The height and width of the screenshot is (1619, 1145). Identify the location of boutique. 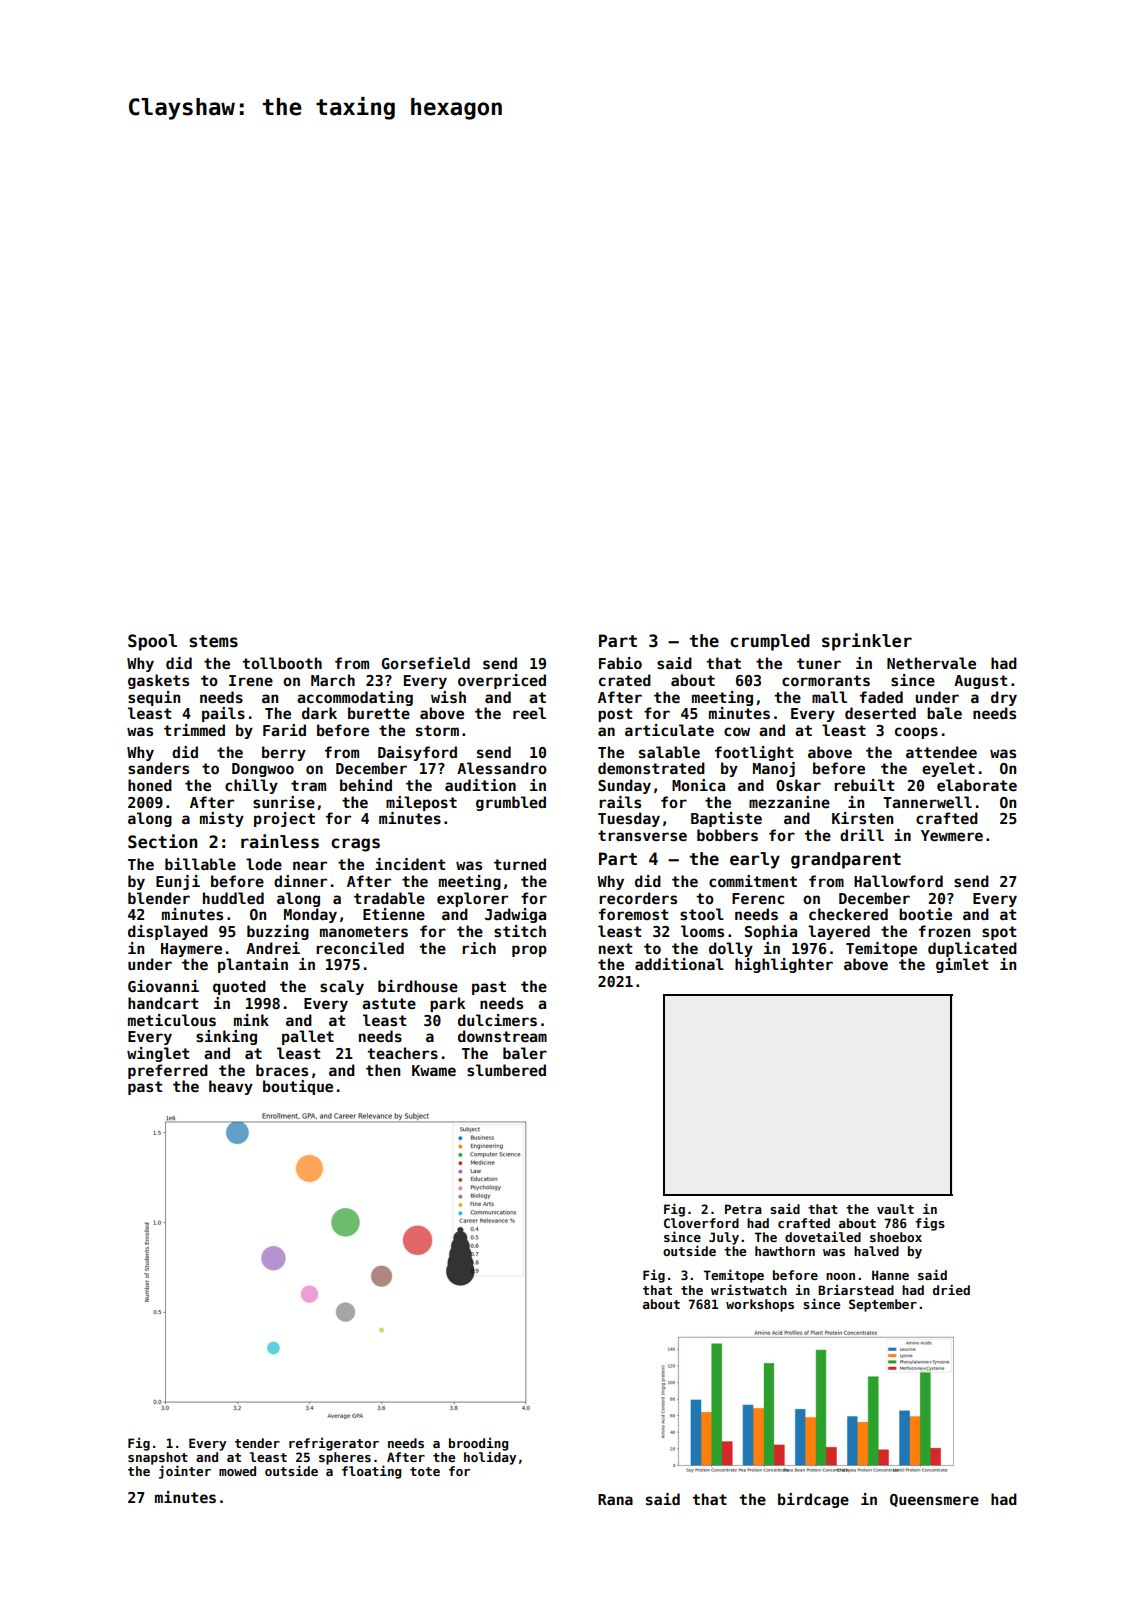
(298, 1087).
